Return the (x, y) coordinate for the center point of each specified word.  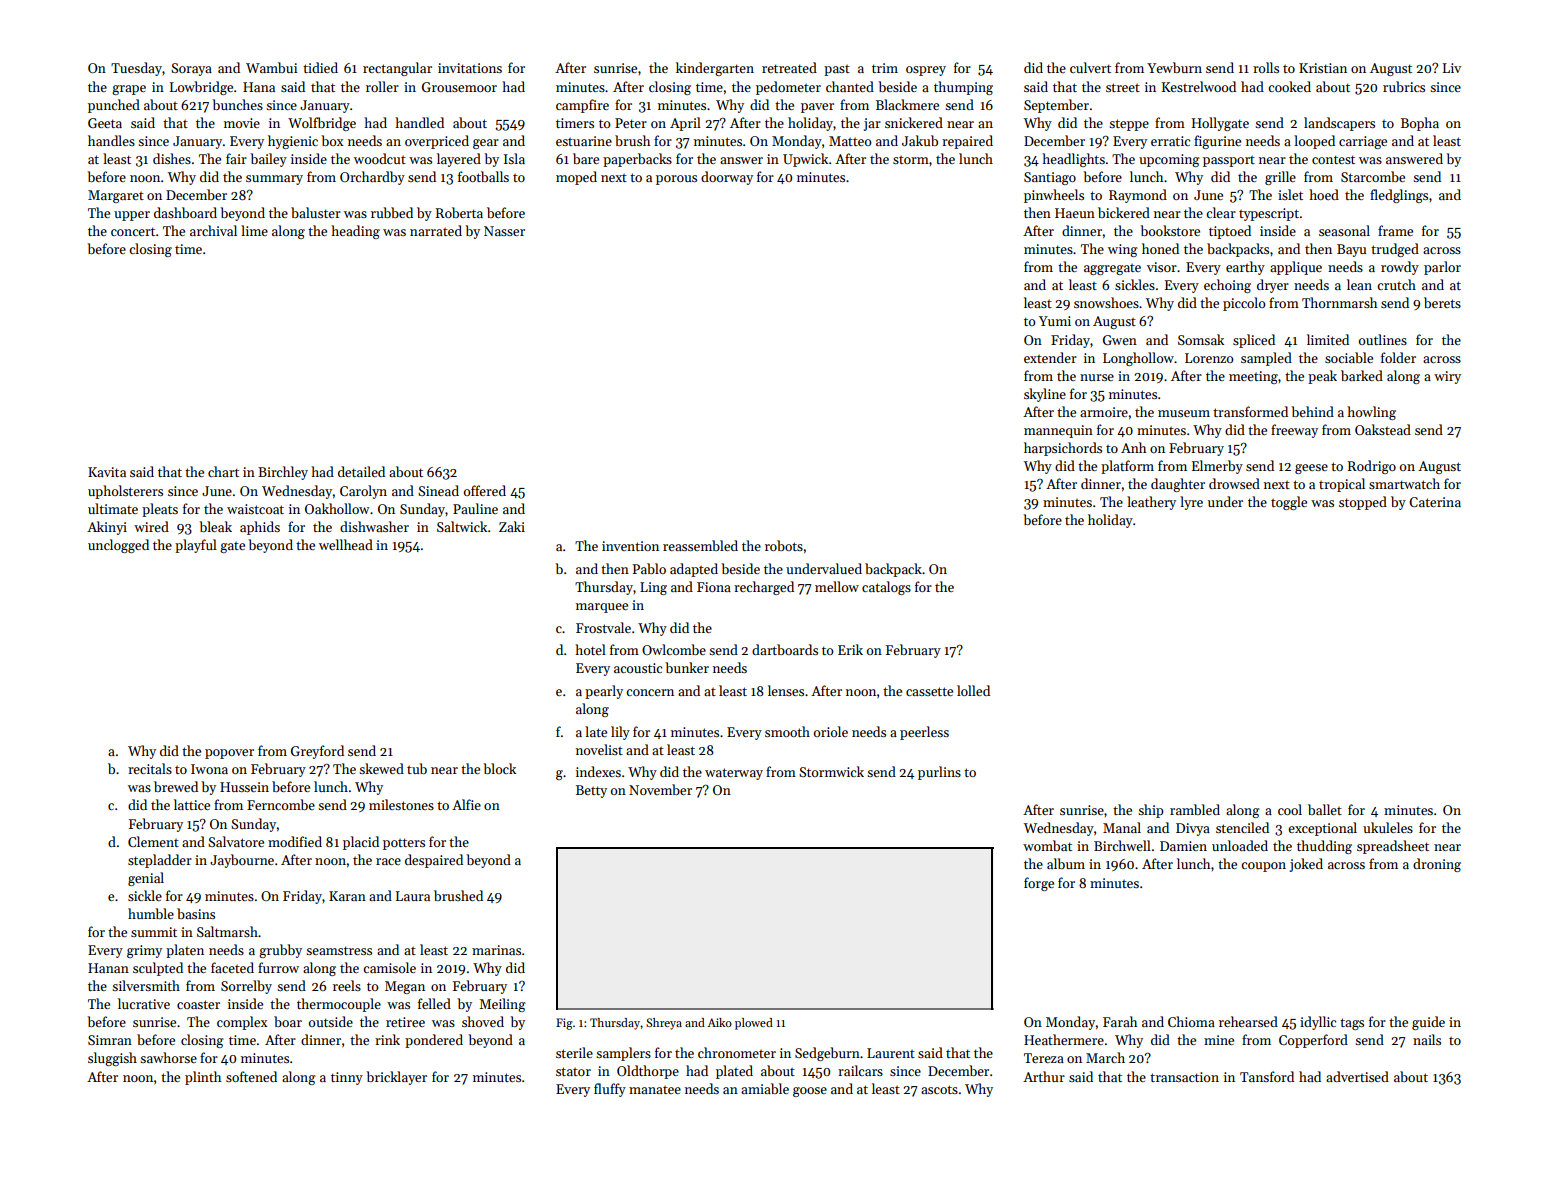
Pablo (649, 568)
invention (630, 546)
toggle (1289, 503)
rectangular (397, 69)
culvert (1090, 67)
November (660, 789)
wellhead (346, 544)
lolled (973, 690)
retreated (789, 67)
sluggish (112, 1059)
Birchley (283, 473)
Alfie (466, 804)
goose (810, 1092)
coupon (1263, 867)
